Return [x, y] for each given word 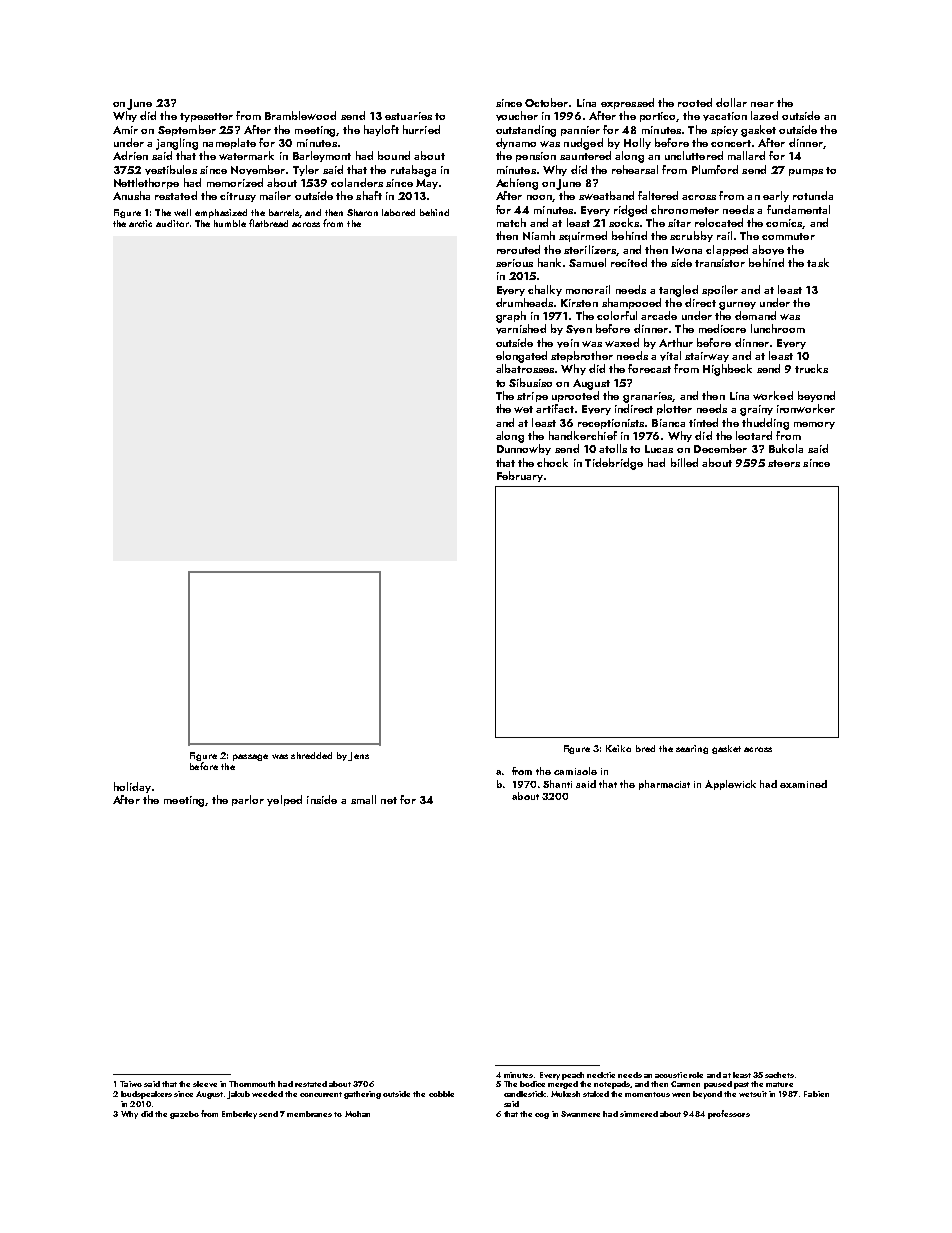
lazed [764, 115]
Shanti [557, 784]
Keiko [618, 748]
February [520, 476]
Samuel [587, 262]
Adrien [130, 155]
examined [803, 784]
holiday [132, 787]
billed [684, 462]
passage [250, 757]
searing [692, 749]
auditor [172, 223]
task [818, 262]
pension [536, 157]
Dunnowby [524, 449]
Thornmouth [252, 1084]
